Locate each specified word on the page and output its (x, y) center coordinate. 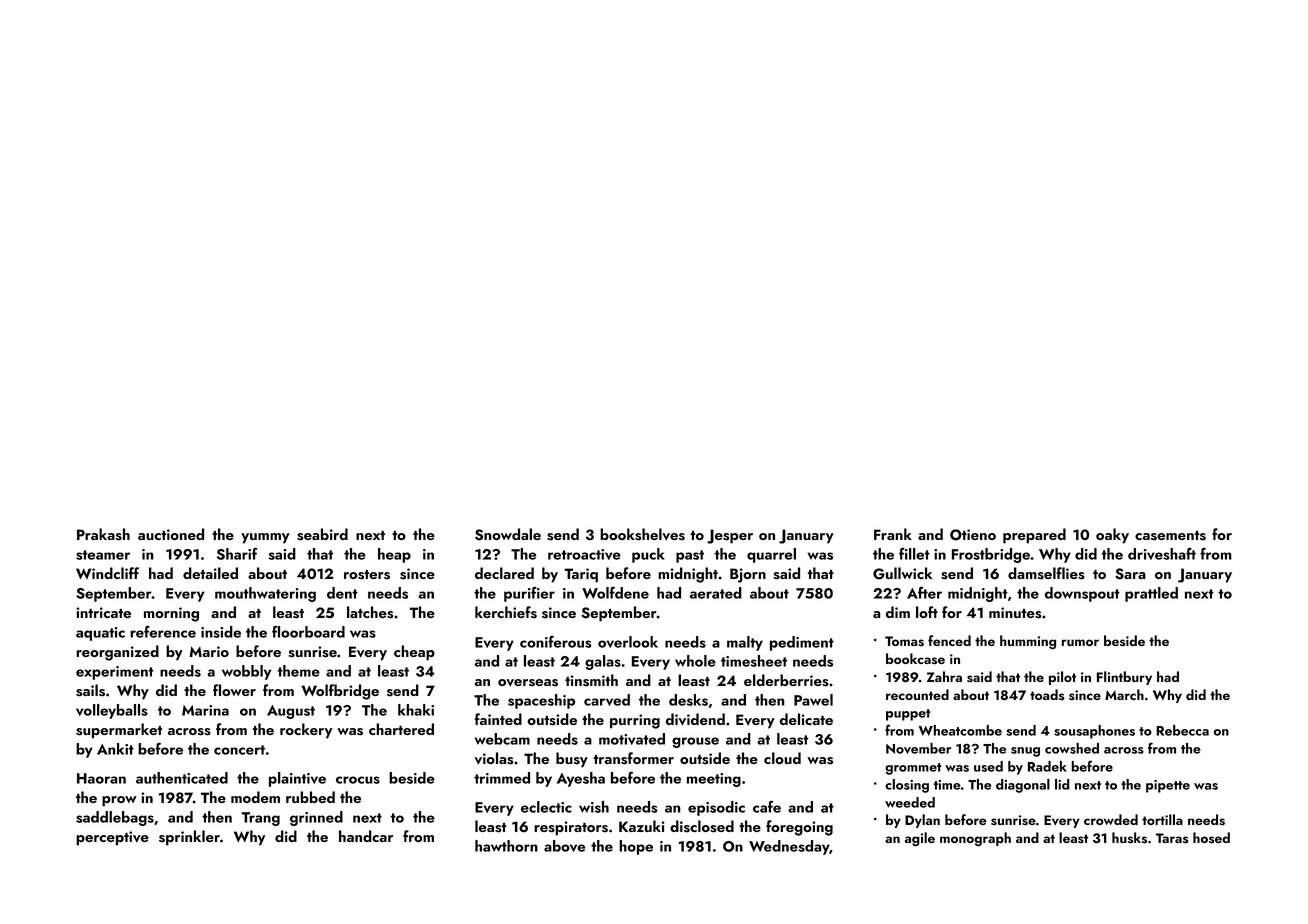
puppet (908, 715)
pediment (802, 643)
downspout (1082, 594)
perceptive (112, 838)
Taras (1172, 838)
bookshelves (642, 534)
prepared (1034, 536)
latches (370, 612)
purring (635, 721)
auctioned (171, 534)
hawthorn (506, 846)
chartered (401, 729)
